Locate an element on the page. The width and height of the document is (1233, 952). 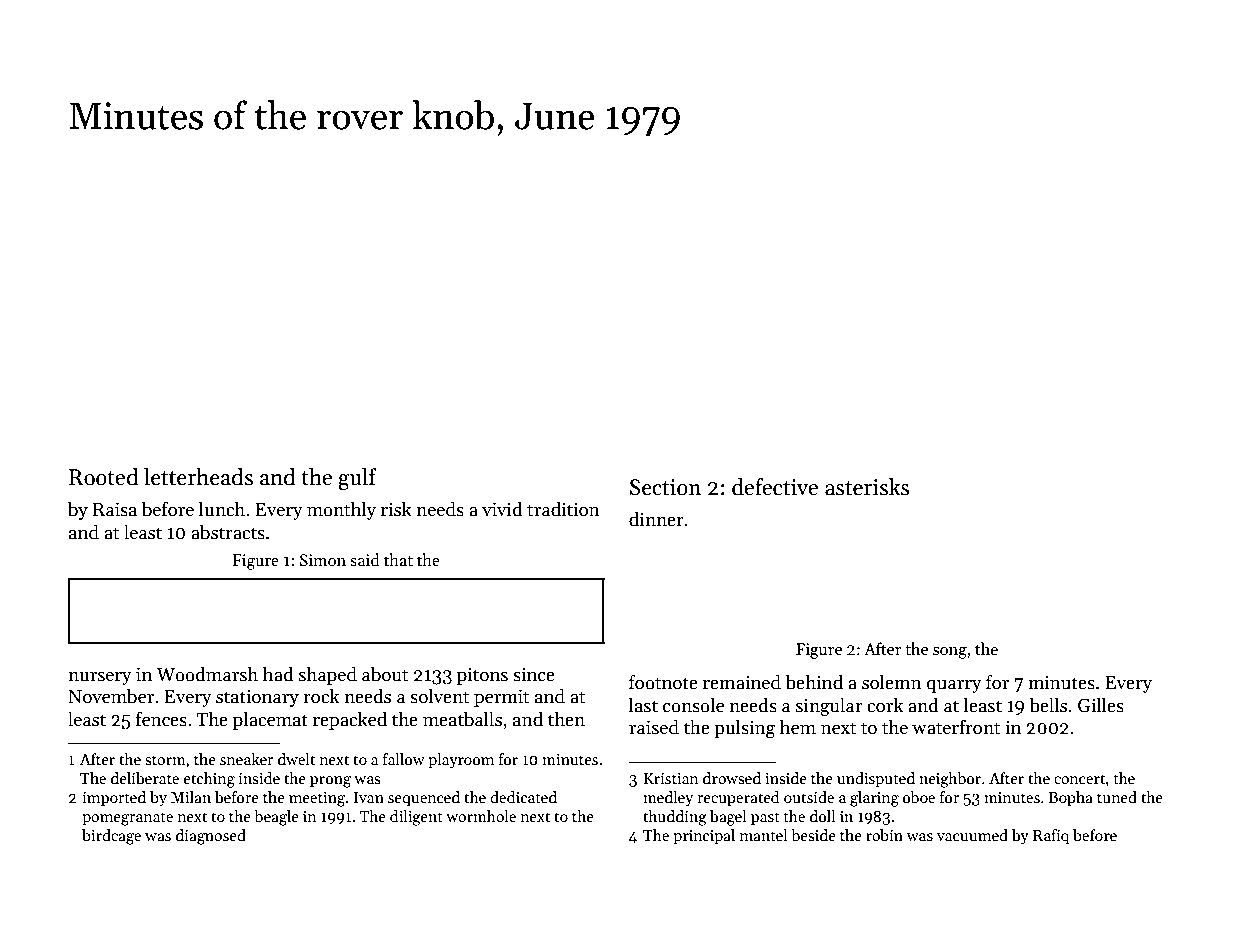
defective is located at coordinates (775, 487).
